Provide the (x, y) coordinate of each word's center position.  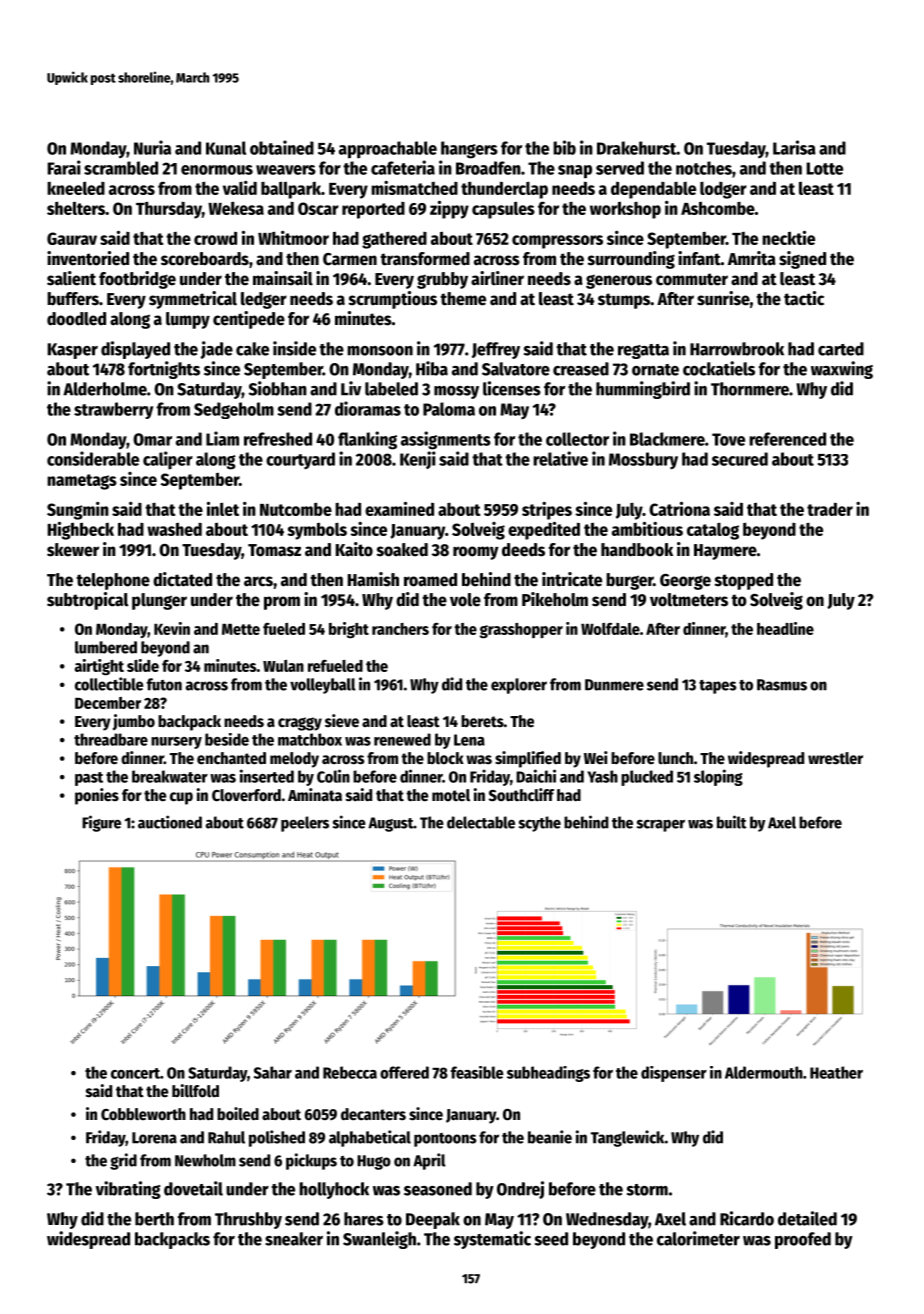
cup (181, 798)
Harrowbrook (737, 349)
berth (154, 1219)
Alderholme (105, 389)
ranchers (400, 629)
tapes (718, 687)
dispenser (674, 1074)
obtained (282, 147)
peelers (305, 824)
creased (581, 369)
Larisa (794, 147)
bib (564, 147)
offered (404, 1072)
